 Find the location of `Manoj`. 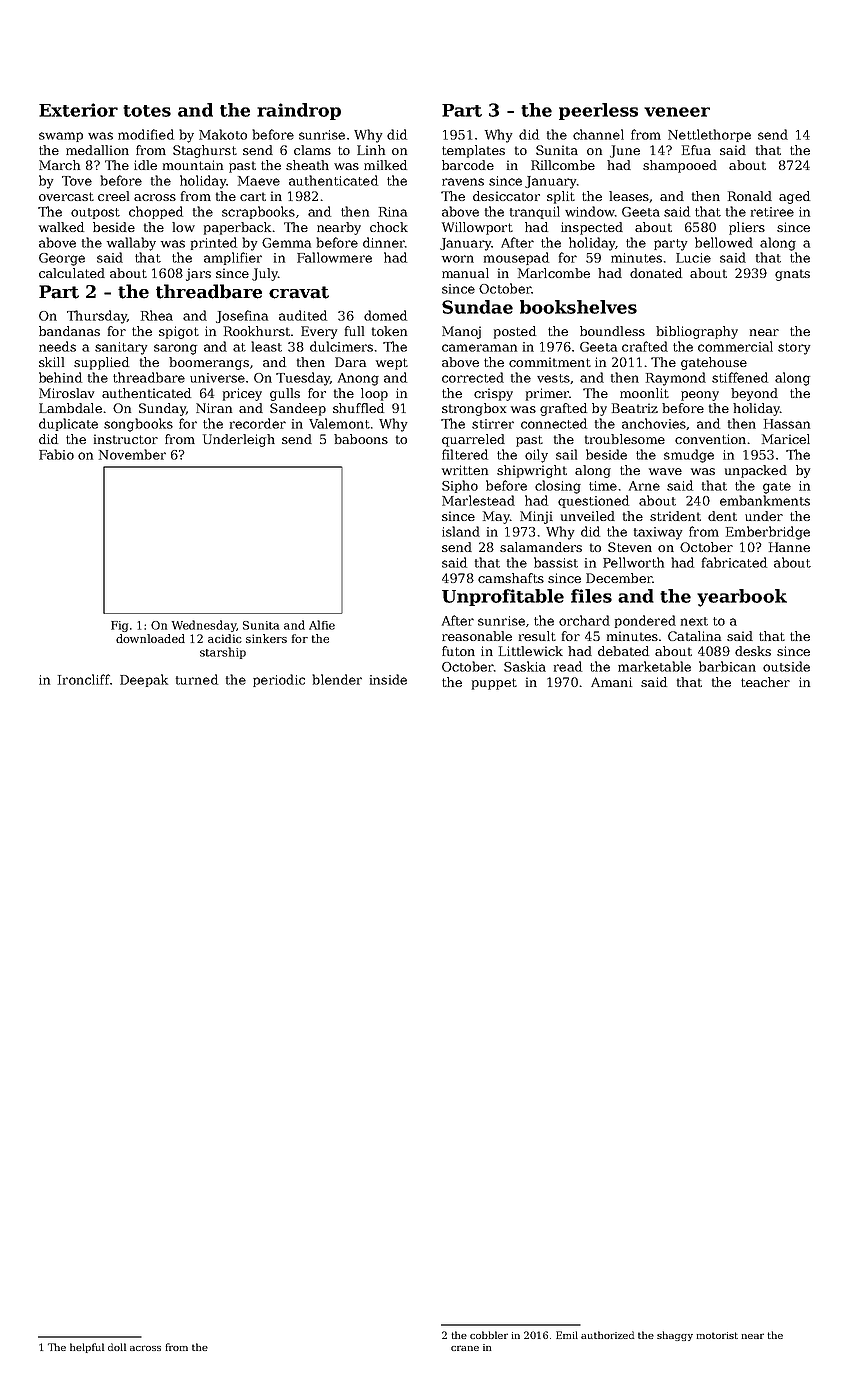

Manoj is located at coordinates (461, 332).
